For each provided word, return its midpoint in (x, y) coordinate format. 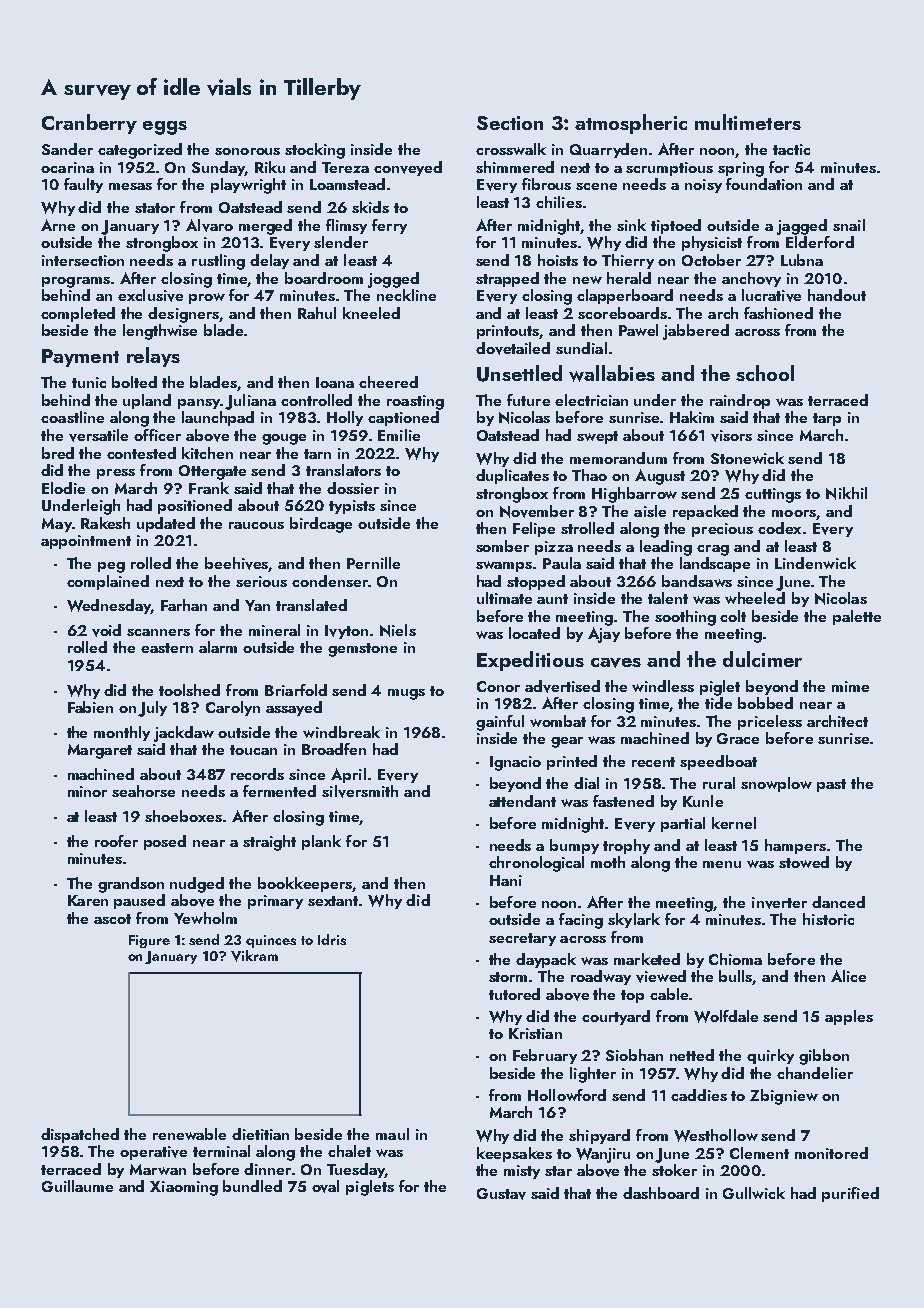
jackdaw (184, 734)
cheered (388, 382)
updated (166, 524)
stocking (315, 151)
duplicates (512, 476)
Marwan (158, 1169)
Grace (738, 738)
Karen (88, 900)
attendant (522, 801)
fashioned (778, 313)
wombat (558, 721)
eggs (165, 128)
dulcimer (762, 659)
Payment (80, 358)
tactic (791, 149)
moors (794, 513)
